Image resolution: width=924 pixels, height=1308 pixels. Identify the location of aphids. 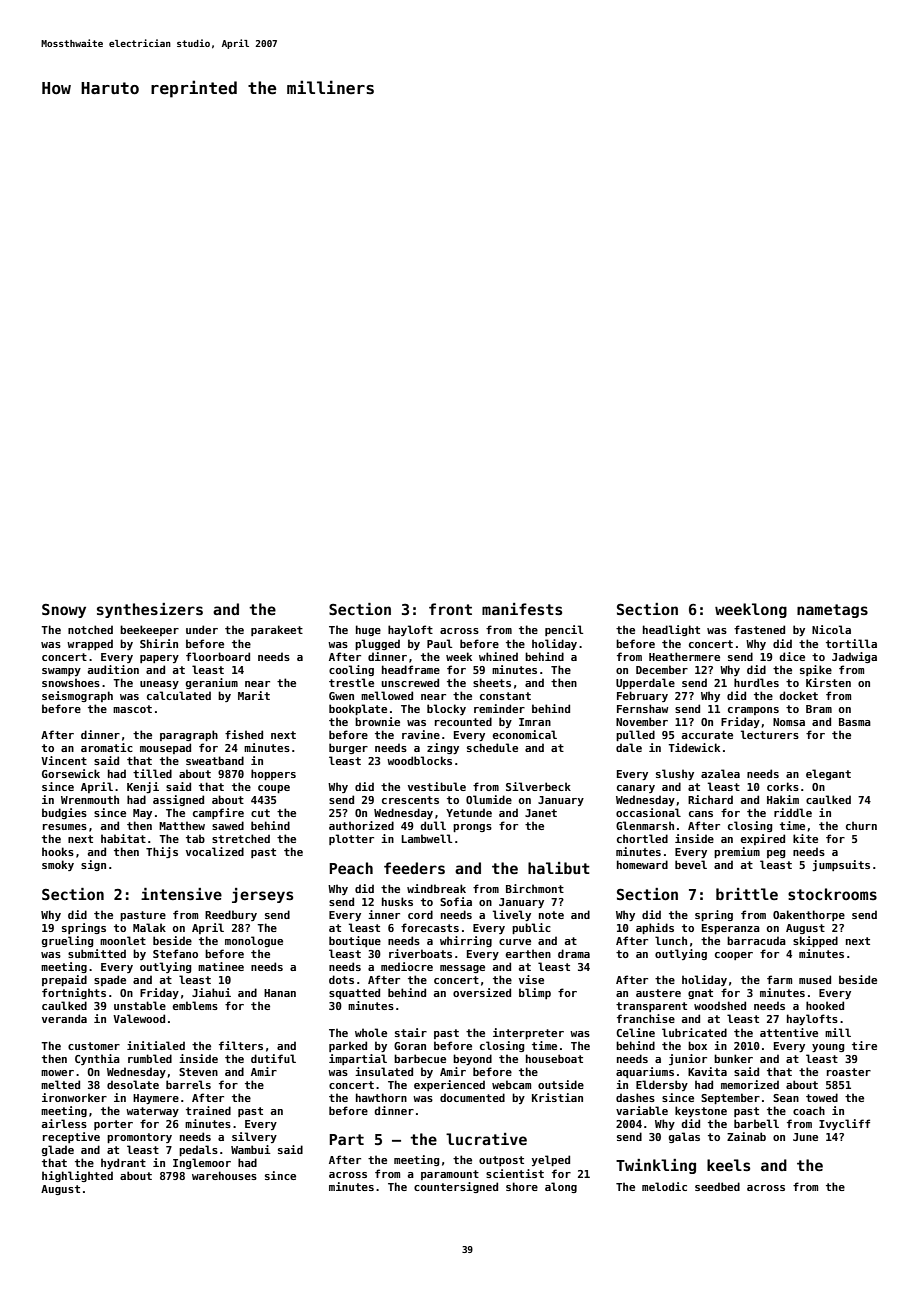
(655, 928).
